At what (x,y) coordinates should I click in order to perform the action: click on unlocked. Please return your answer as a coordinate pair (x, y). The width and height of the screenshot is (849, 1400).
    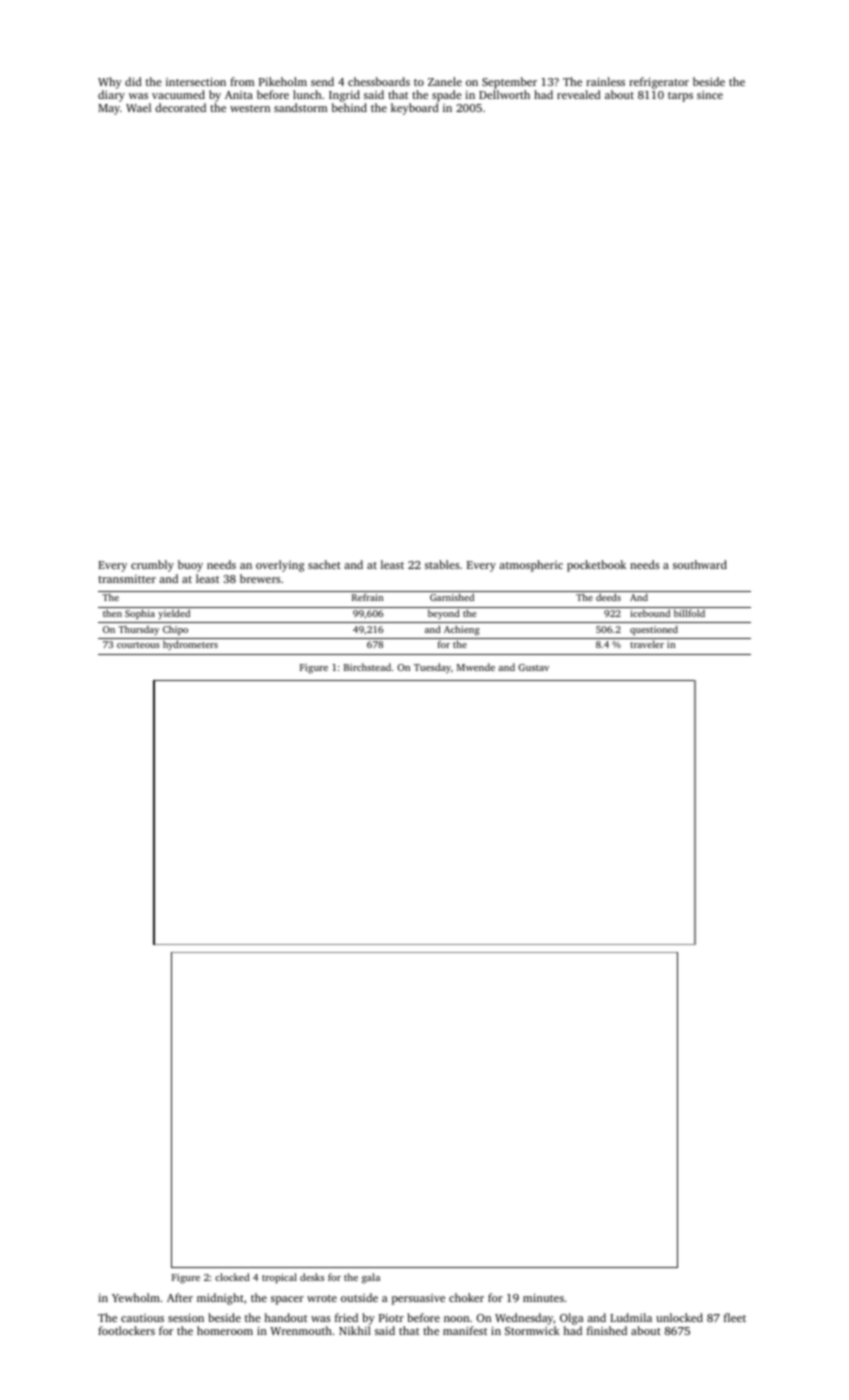
    Looking at the image, I should click on (679, 1317).
